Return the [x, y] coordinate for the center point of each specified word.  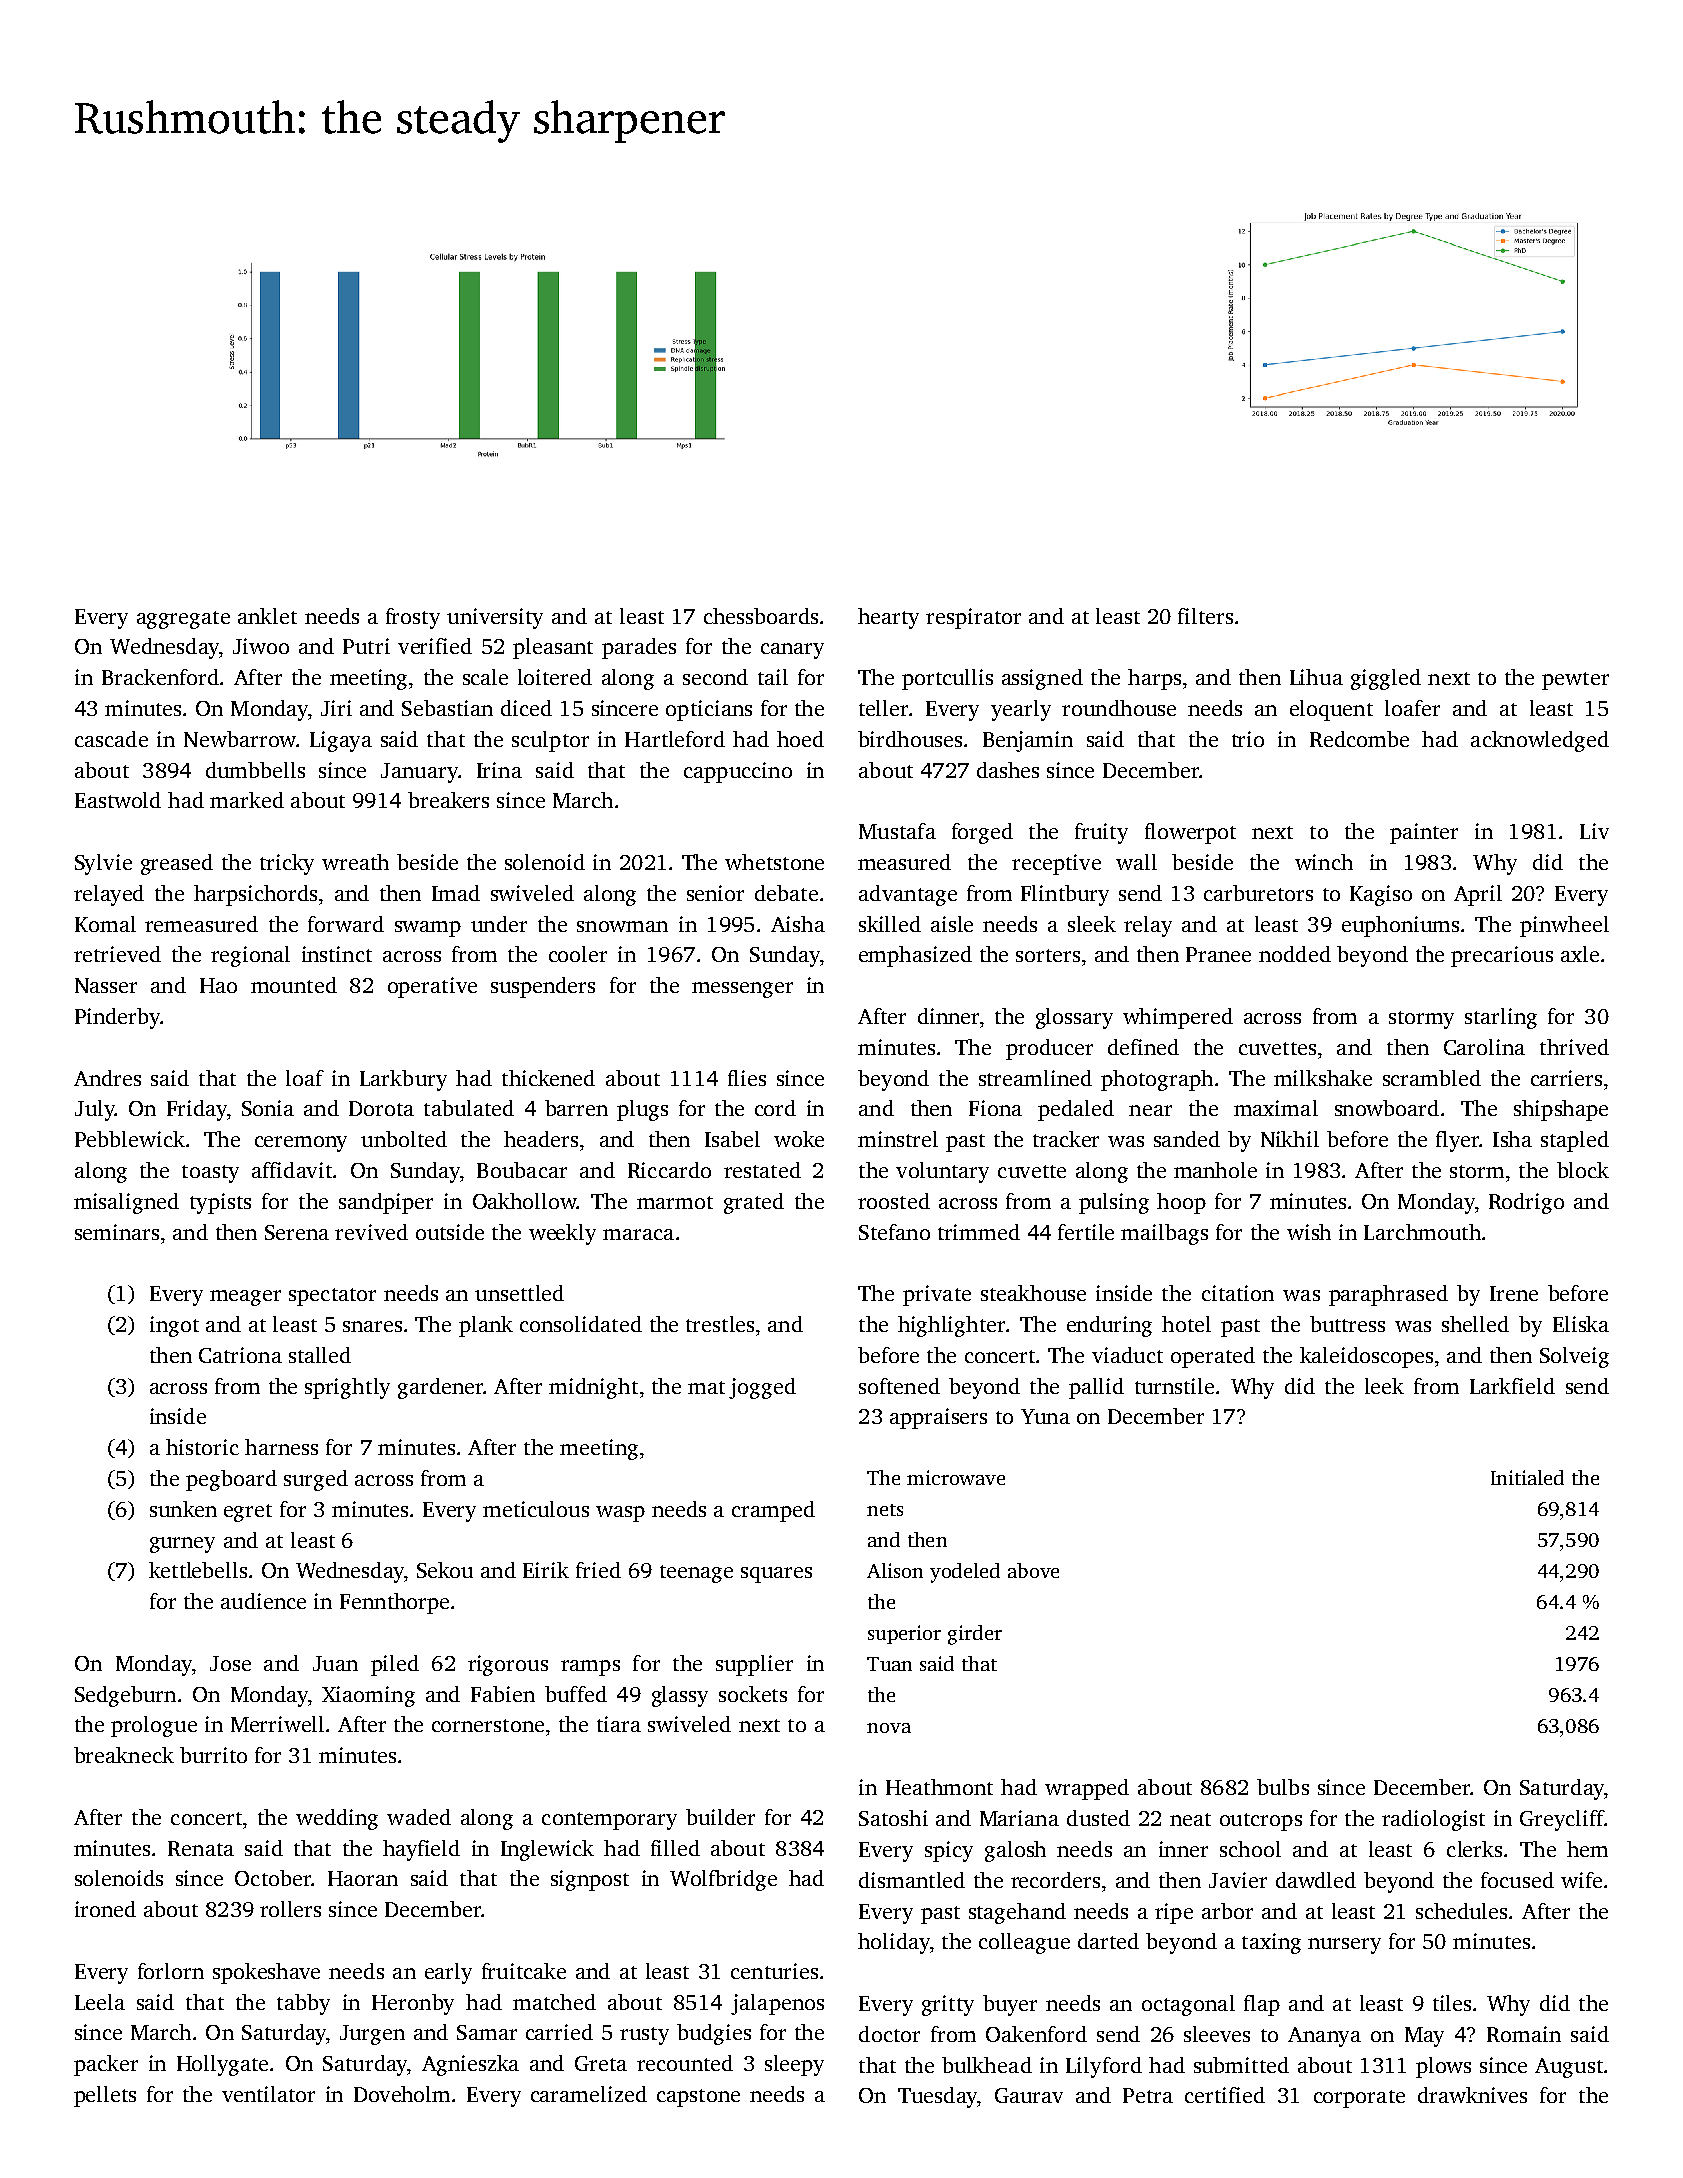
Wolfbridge [723, 1880]
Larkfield [1512, 1386]
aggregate [183, 620]
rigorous [508, 1665]
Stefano [894, 1232]
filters [1205, 616]
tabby [303, 2004]
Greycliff [1562, 1820]
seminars [117, 1232]
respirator [973, 618]
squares [776, 1575]
